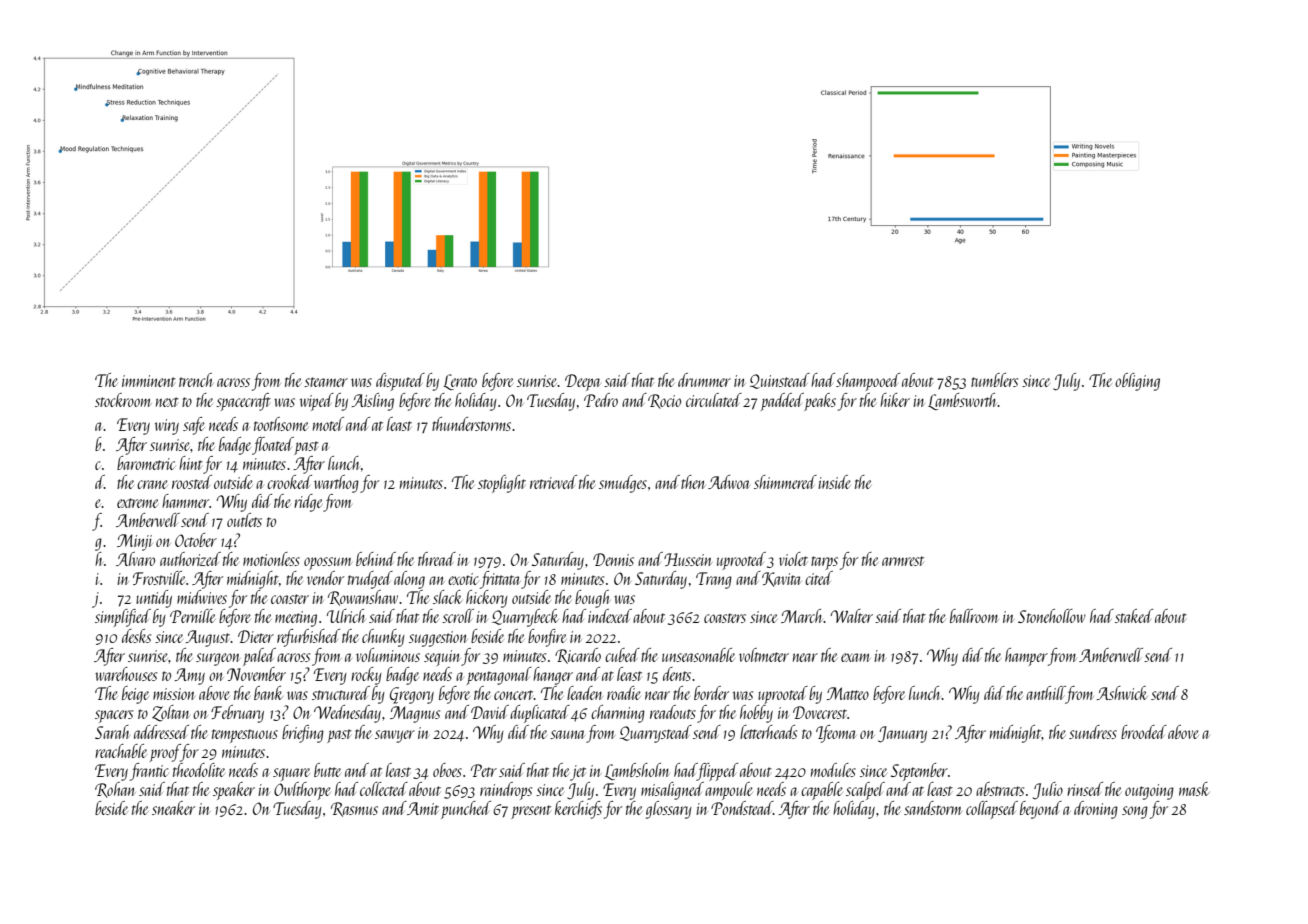  I want to click on Ulrich, so click(345, 616).
